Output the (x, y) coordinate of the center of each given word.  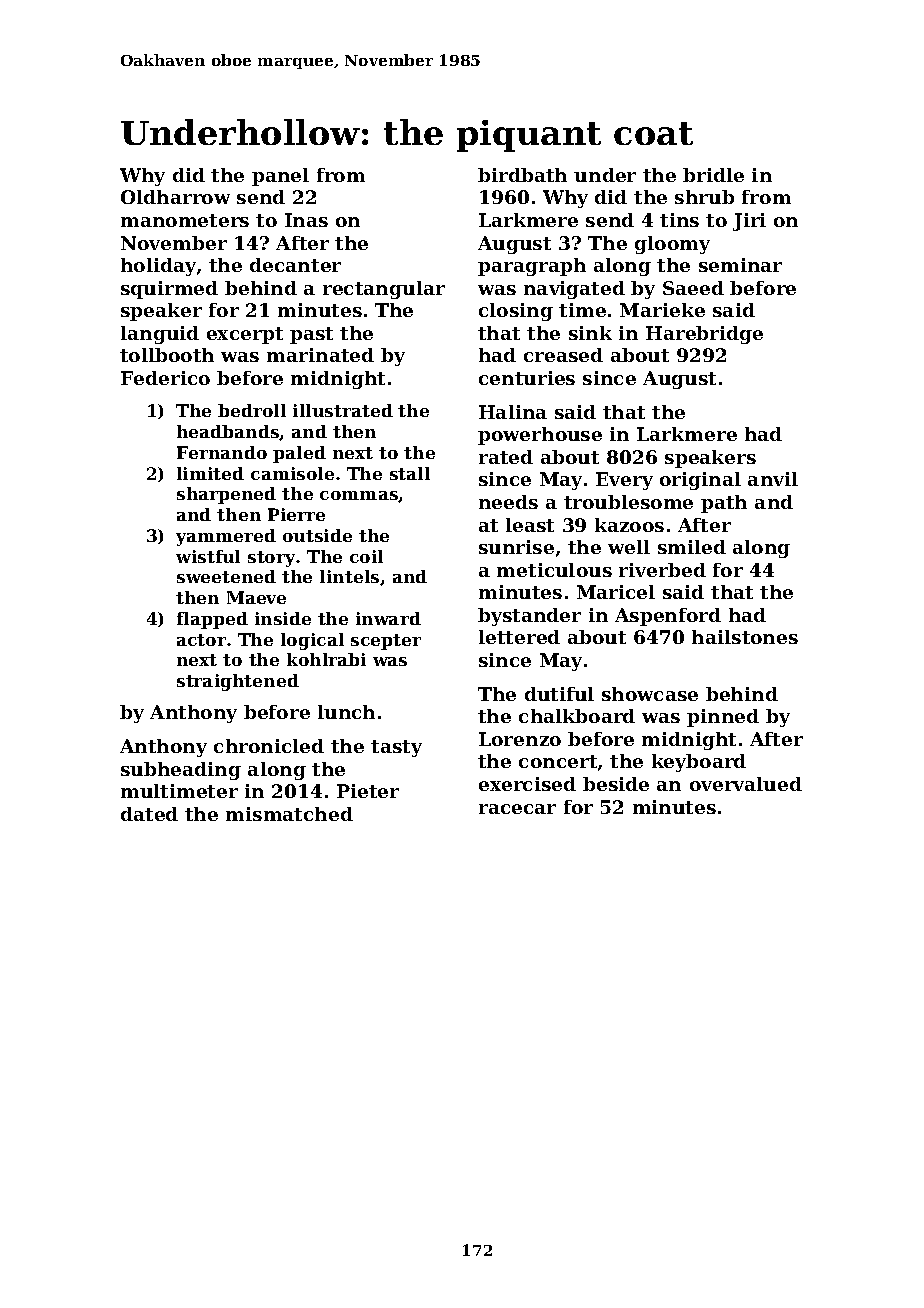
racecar (517, 809)
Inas (306, 220)
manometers (185, 220)
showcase (650, 694)
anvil (773, 479)
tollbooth (167, 355)
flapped (212, 620)
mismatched (289, 814)
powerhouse (540, 436)
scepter (386, 642)
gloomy (672, 245)
